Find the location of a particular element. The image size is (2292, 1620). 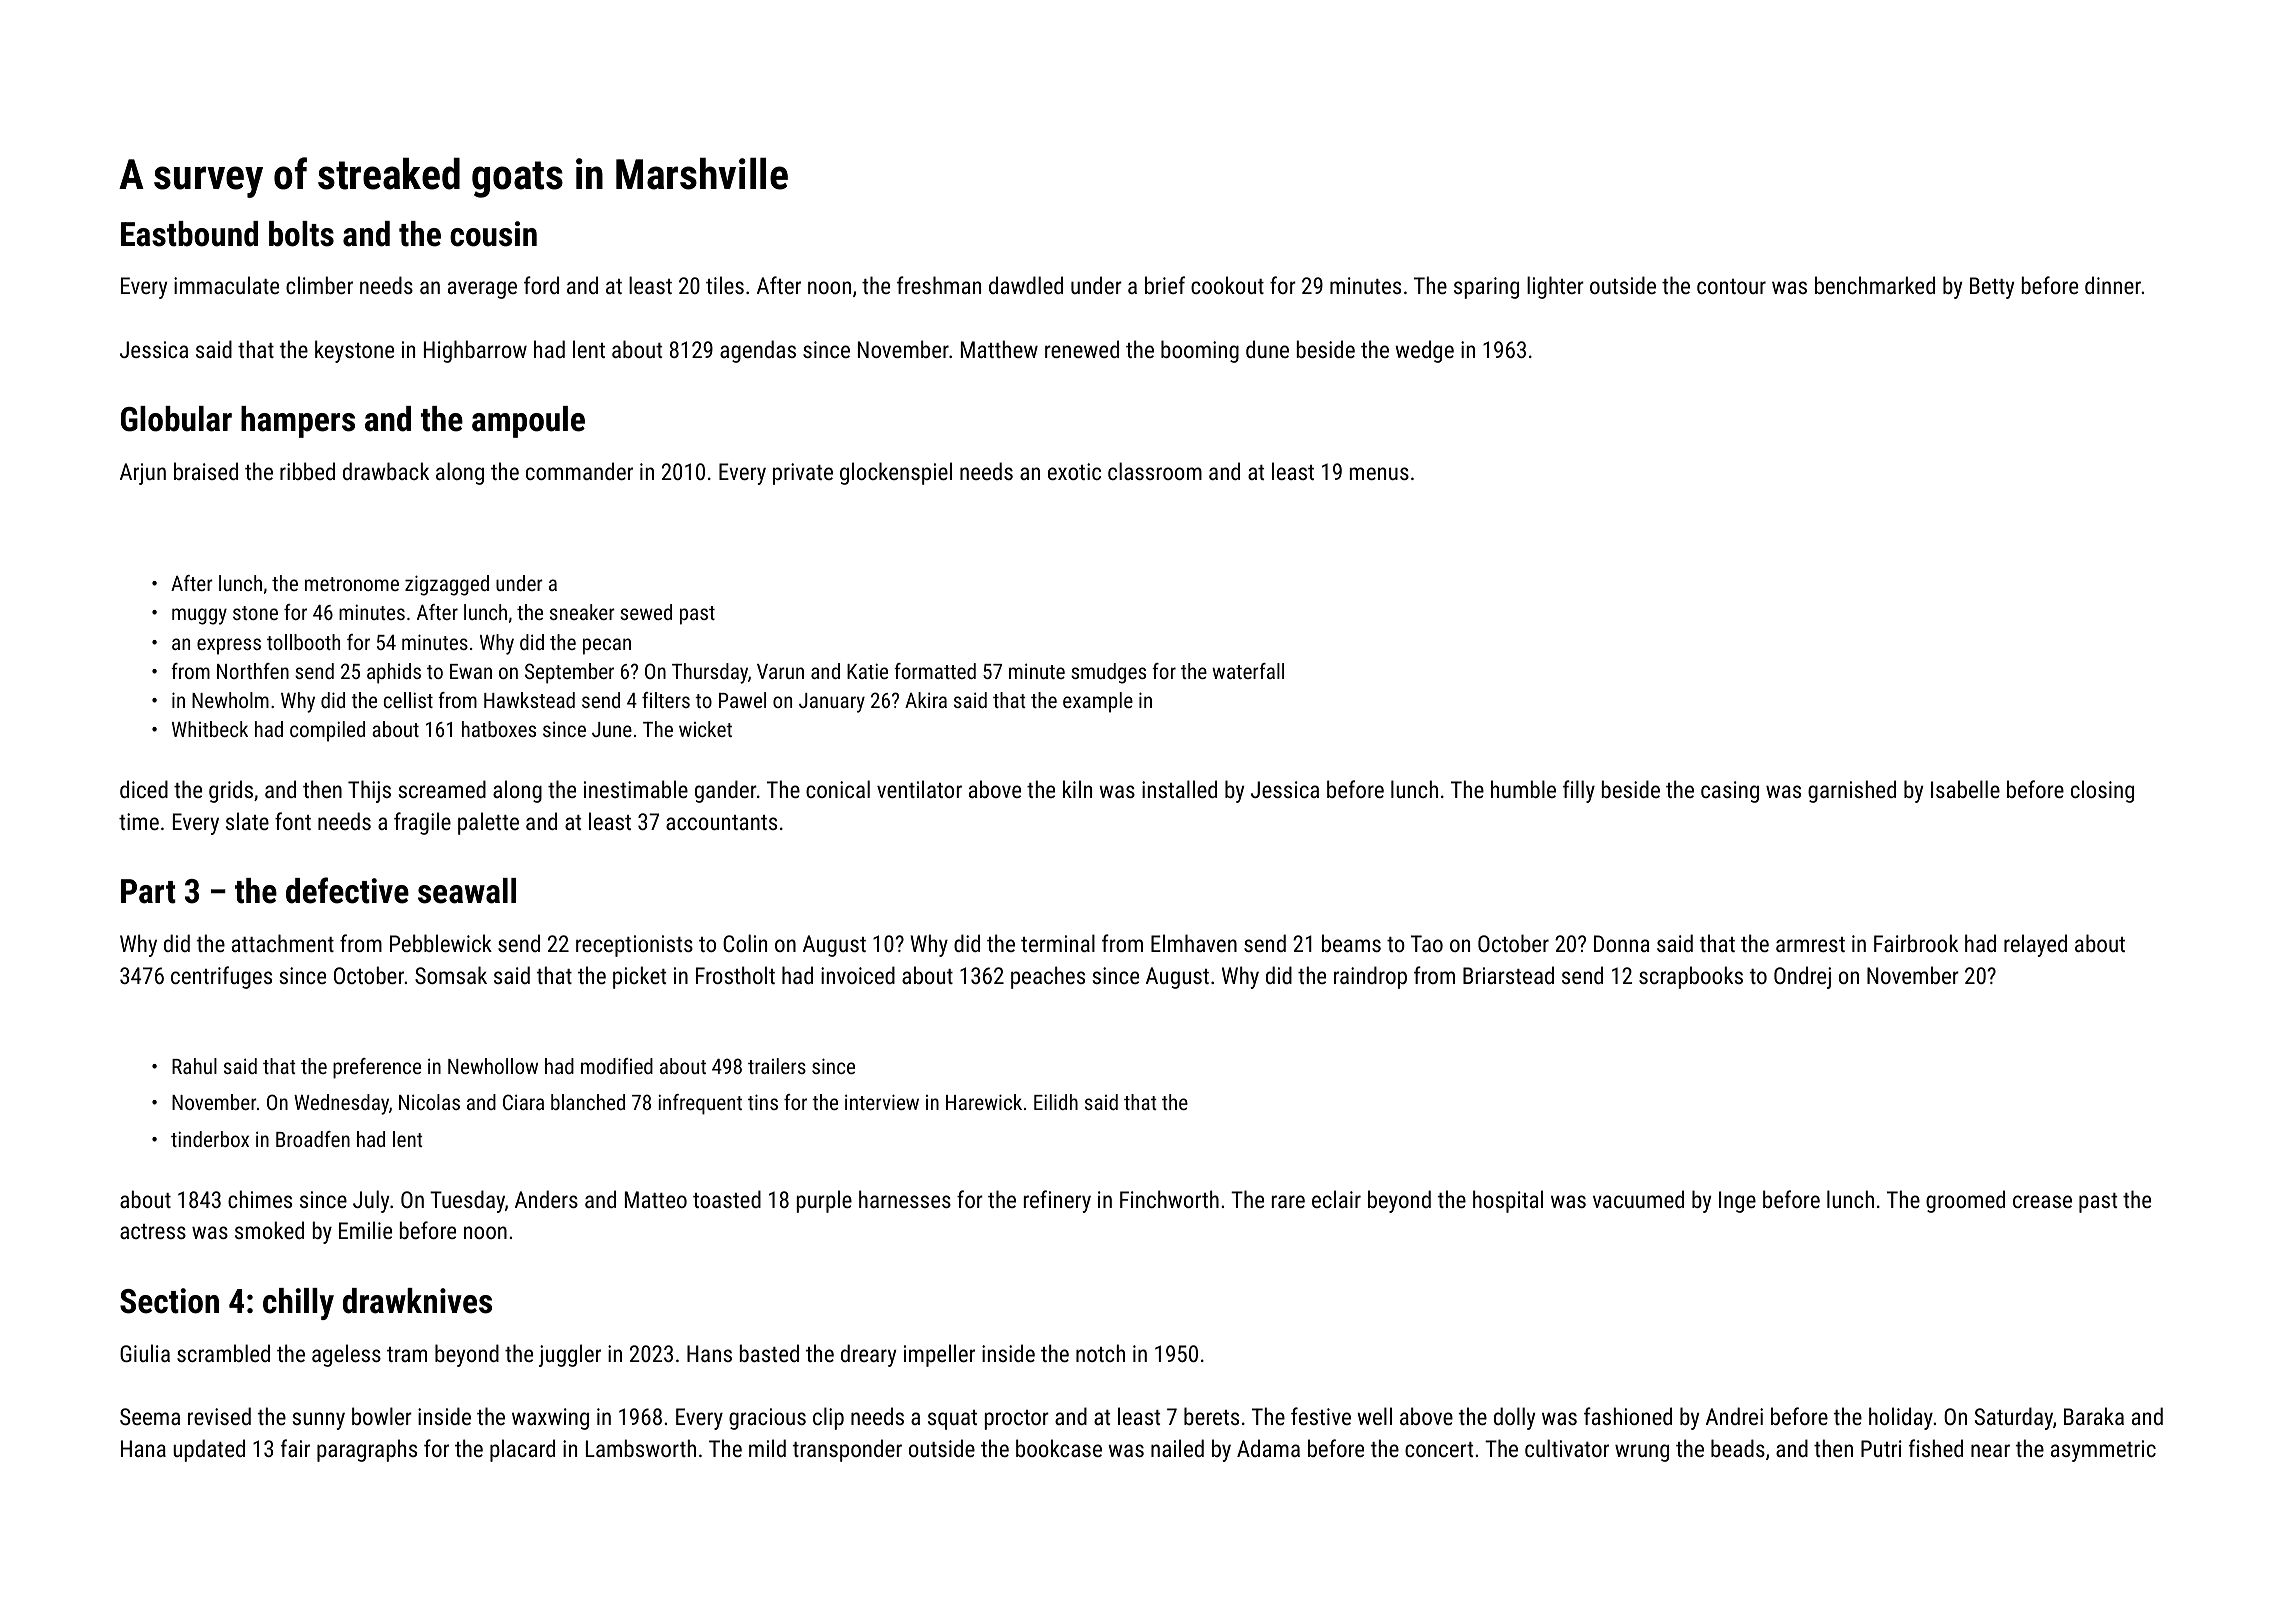

nailed is located at coordinates (1177, 1448).
